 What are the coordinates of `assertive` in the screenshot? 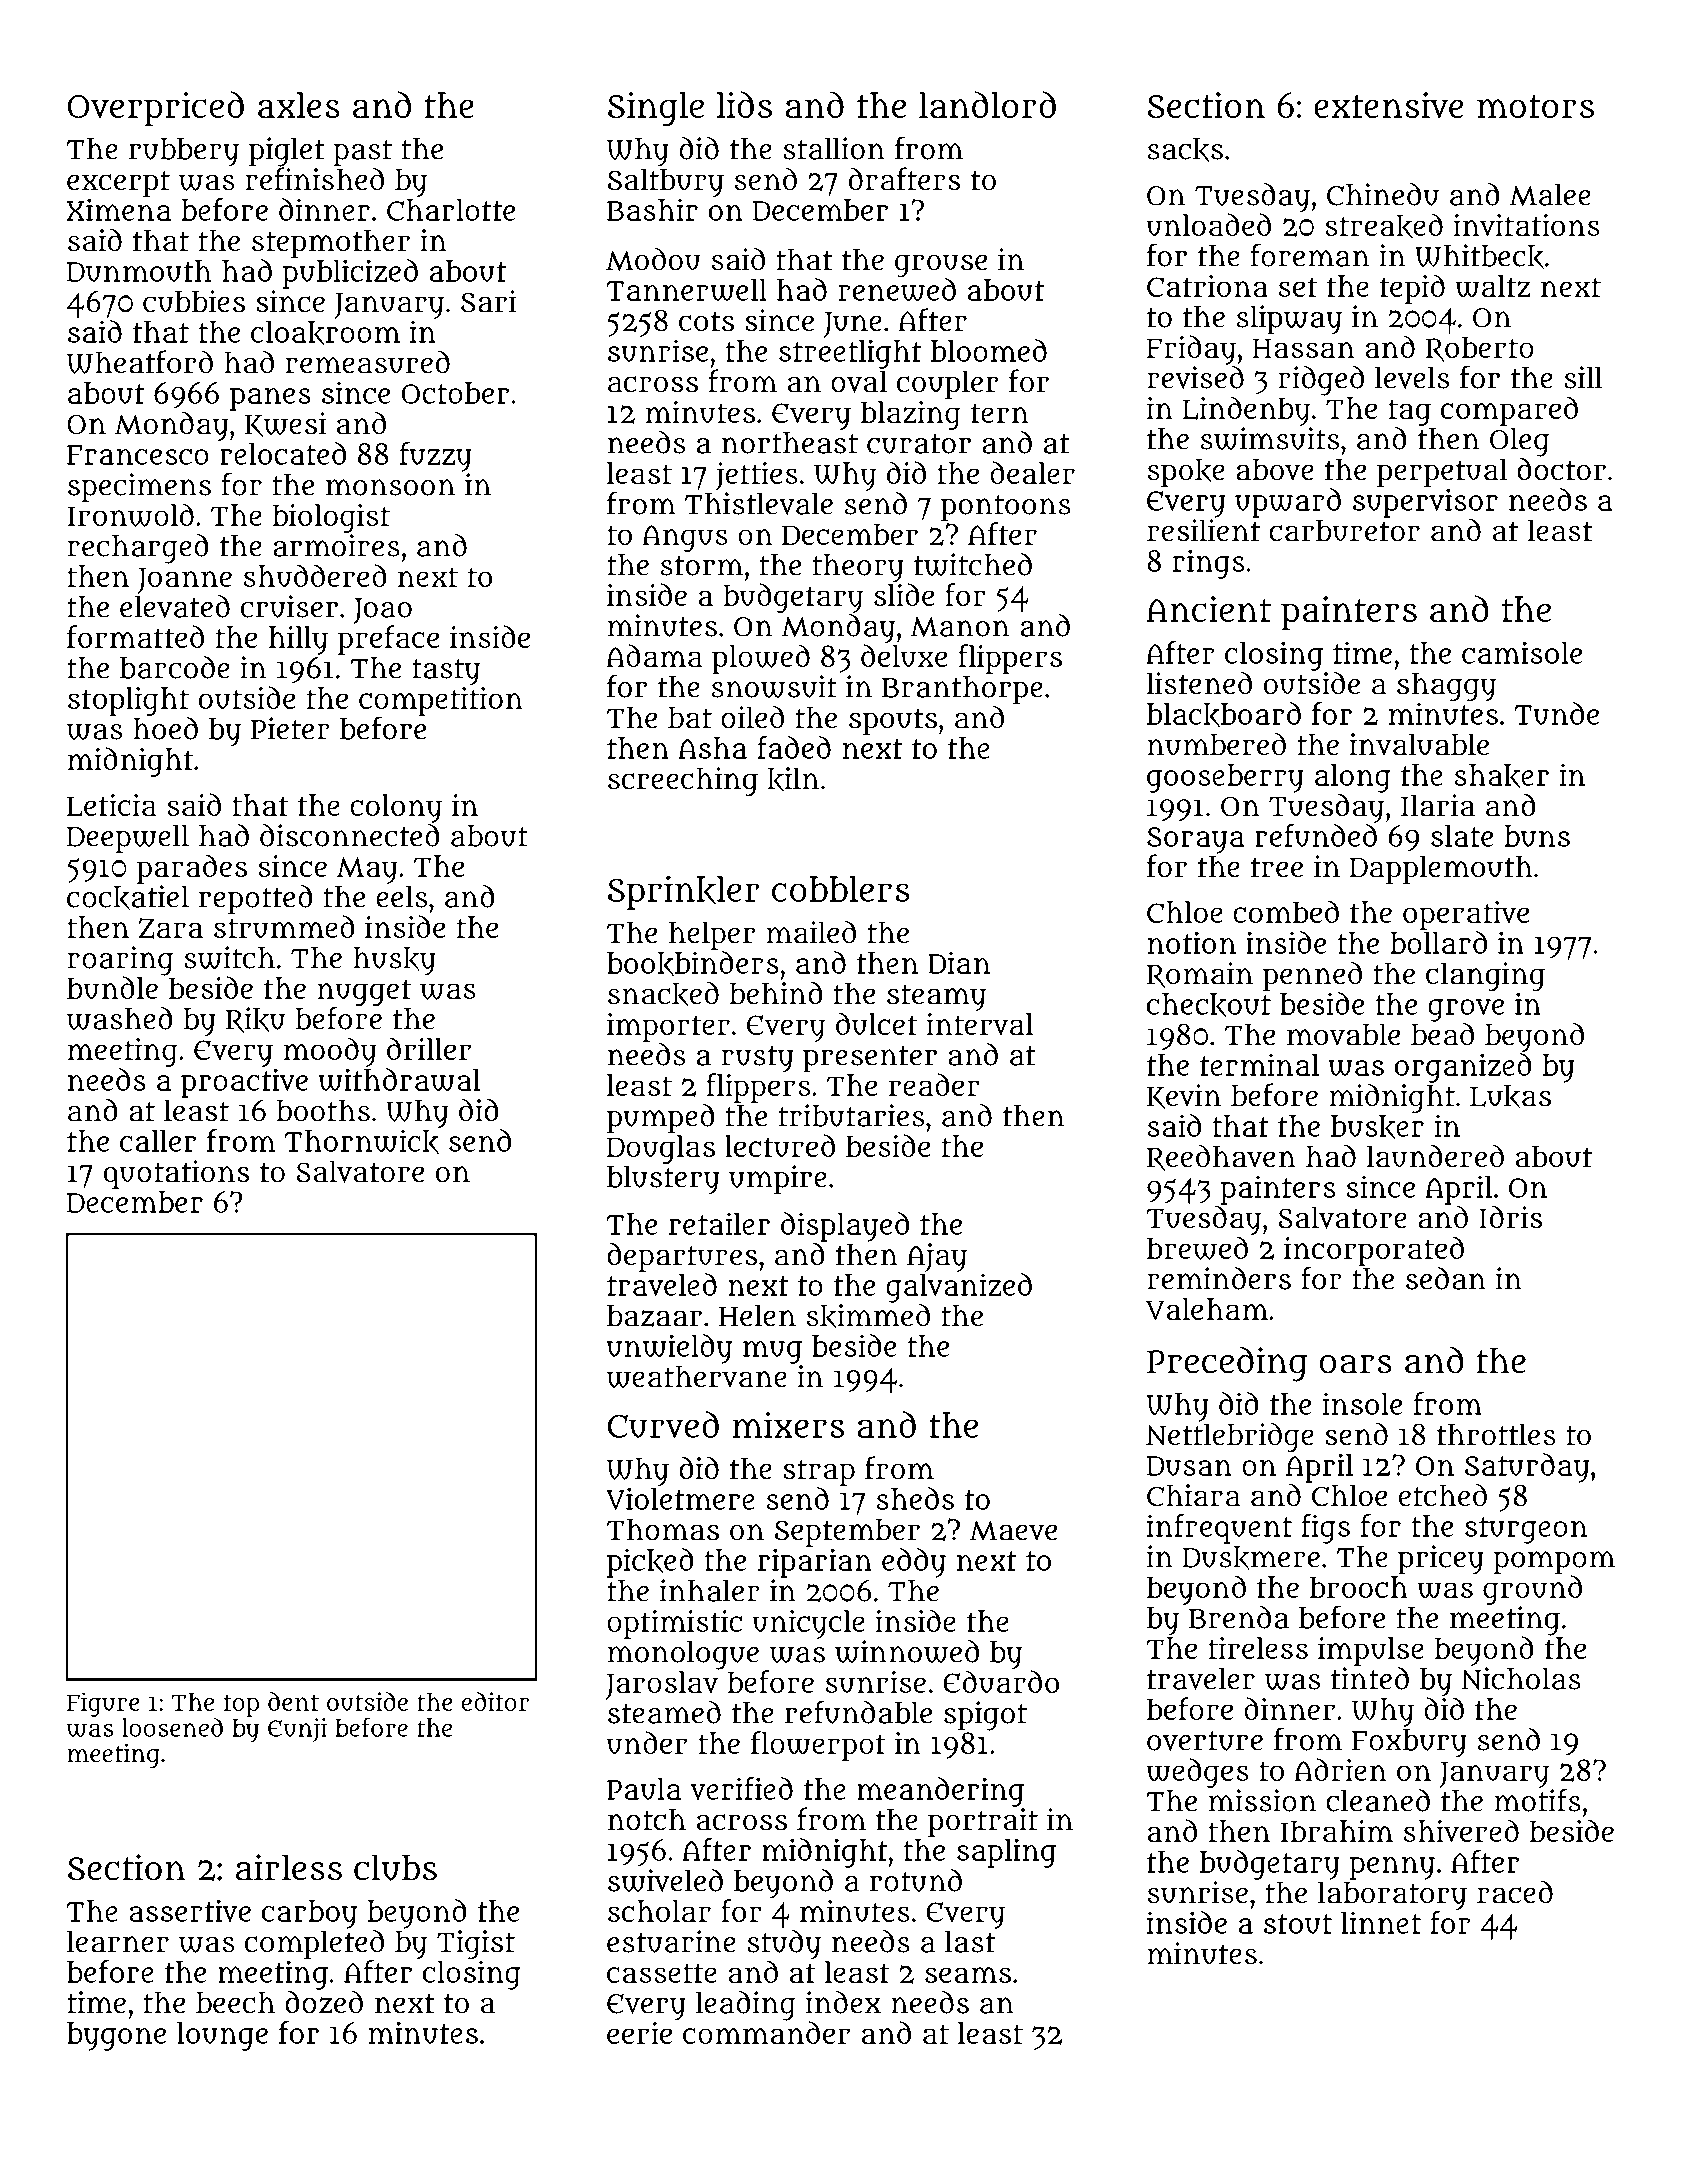 It's located at (190, 1910).
